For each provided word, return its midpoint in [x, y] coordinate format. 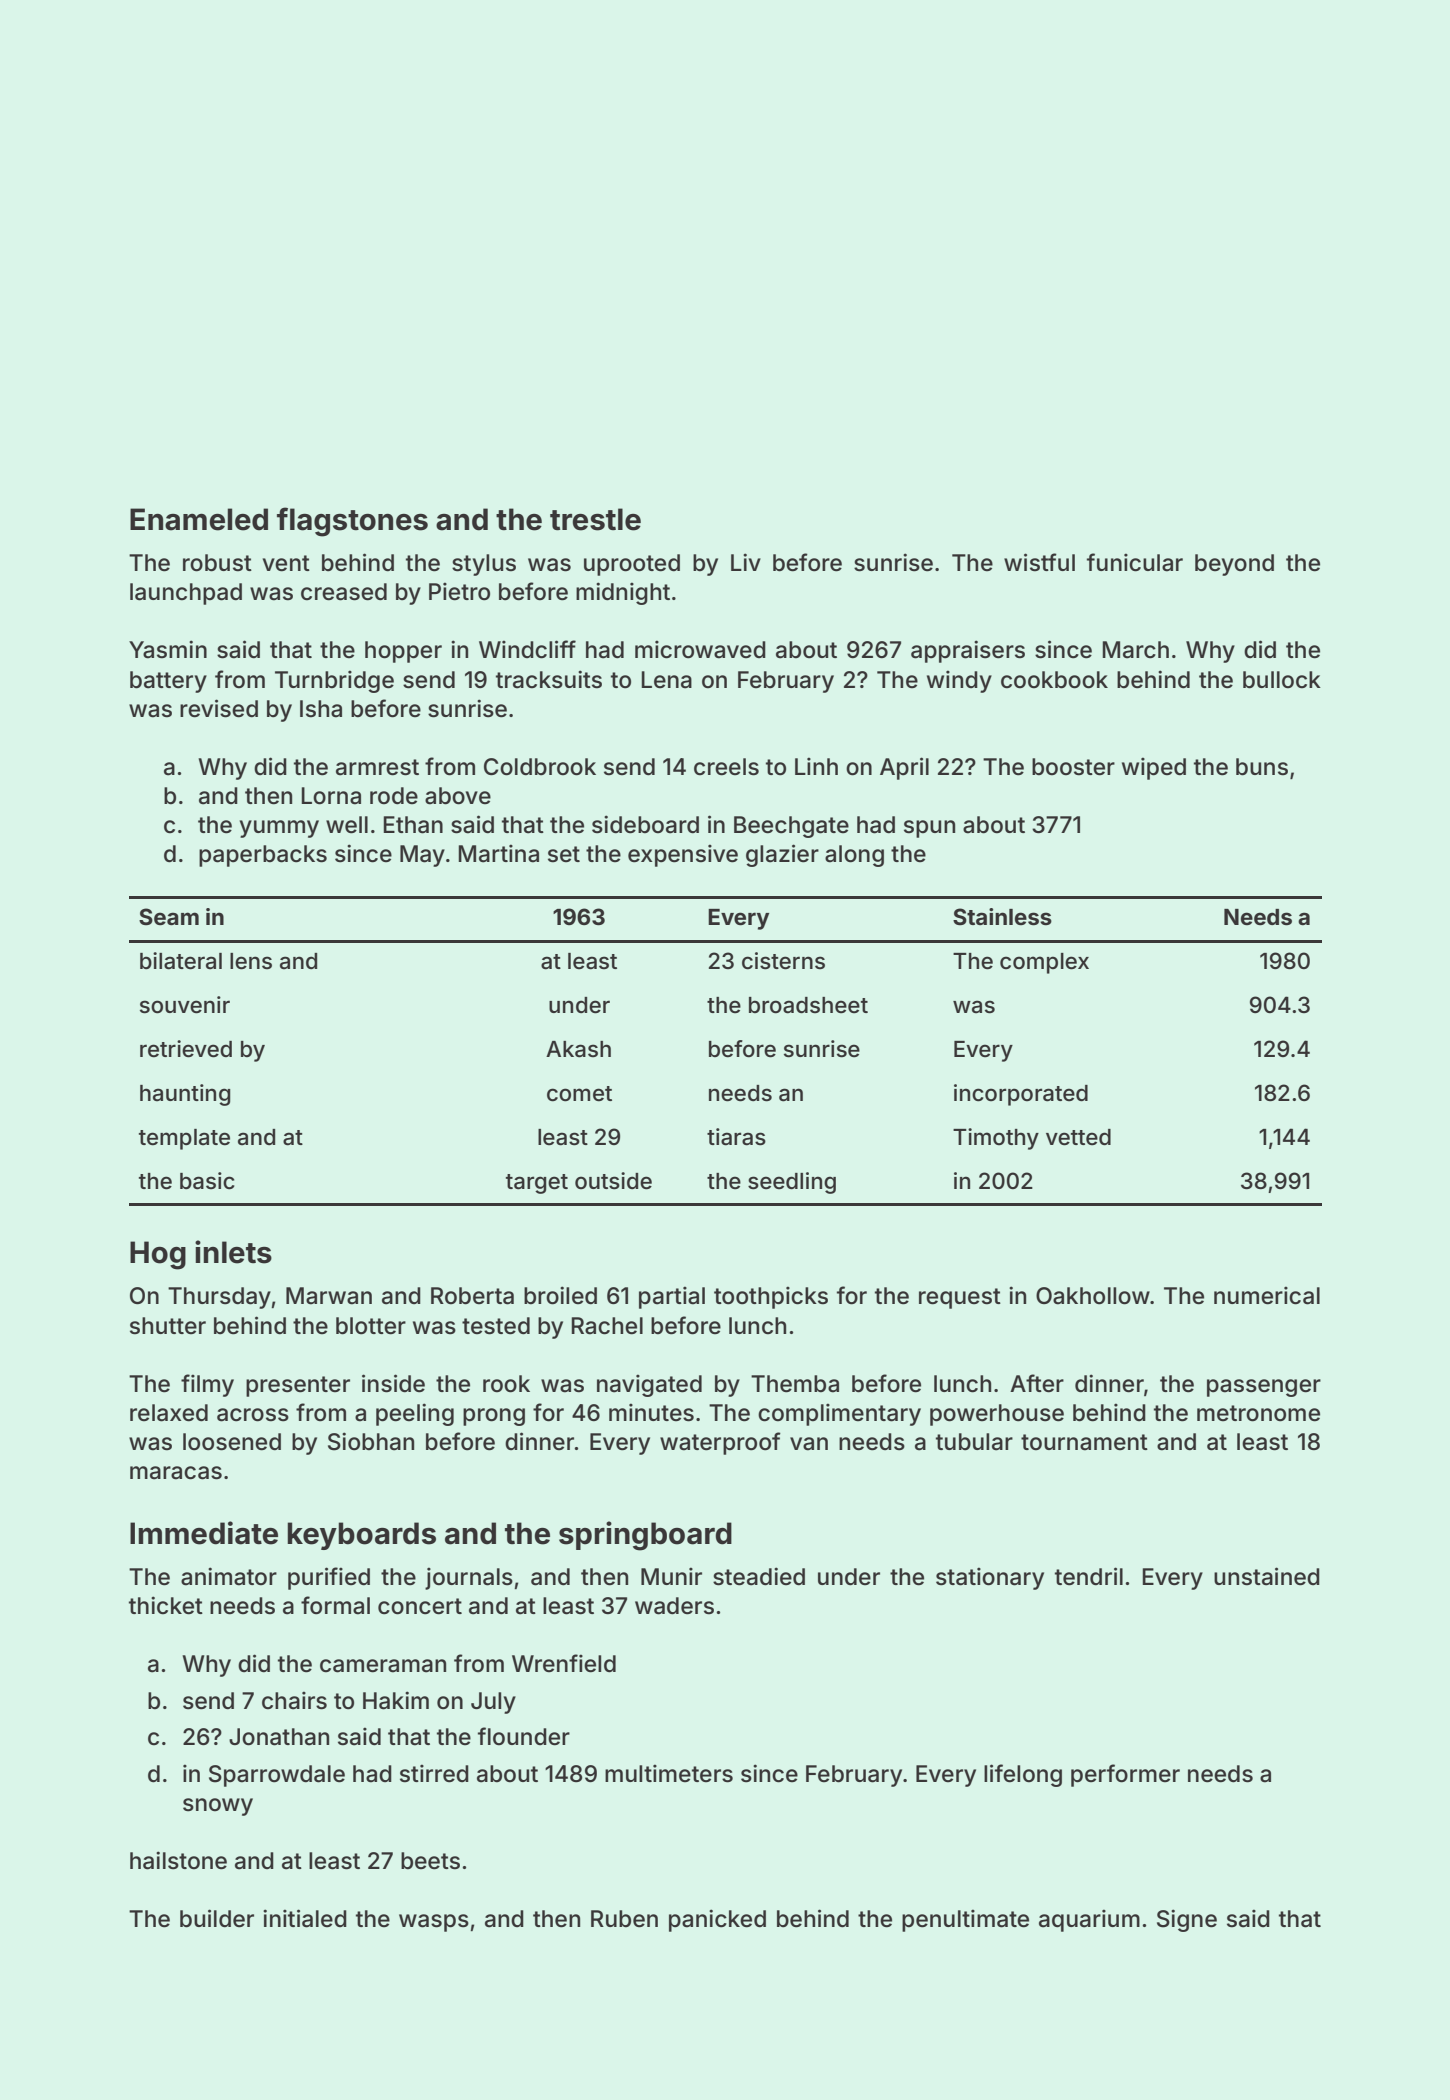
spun [929, 829]
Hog [158, 1255]
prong [494, 1417]
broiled [560, 1295]
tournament [1084, 1442]
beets [430, 1861]
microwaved [700, 649]
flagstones [352, 522]
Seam [169, 917]
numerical [1267, 1295]
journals [469, 1578]
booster [1073, 767]
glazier [782, 855]
